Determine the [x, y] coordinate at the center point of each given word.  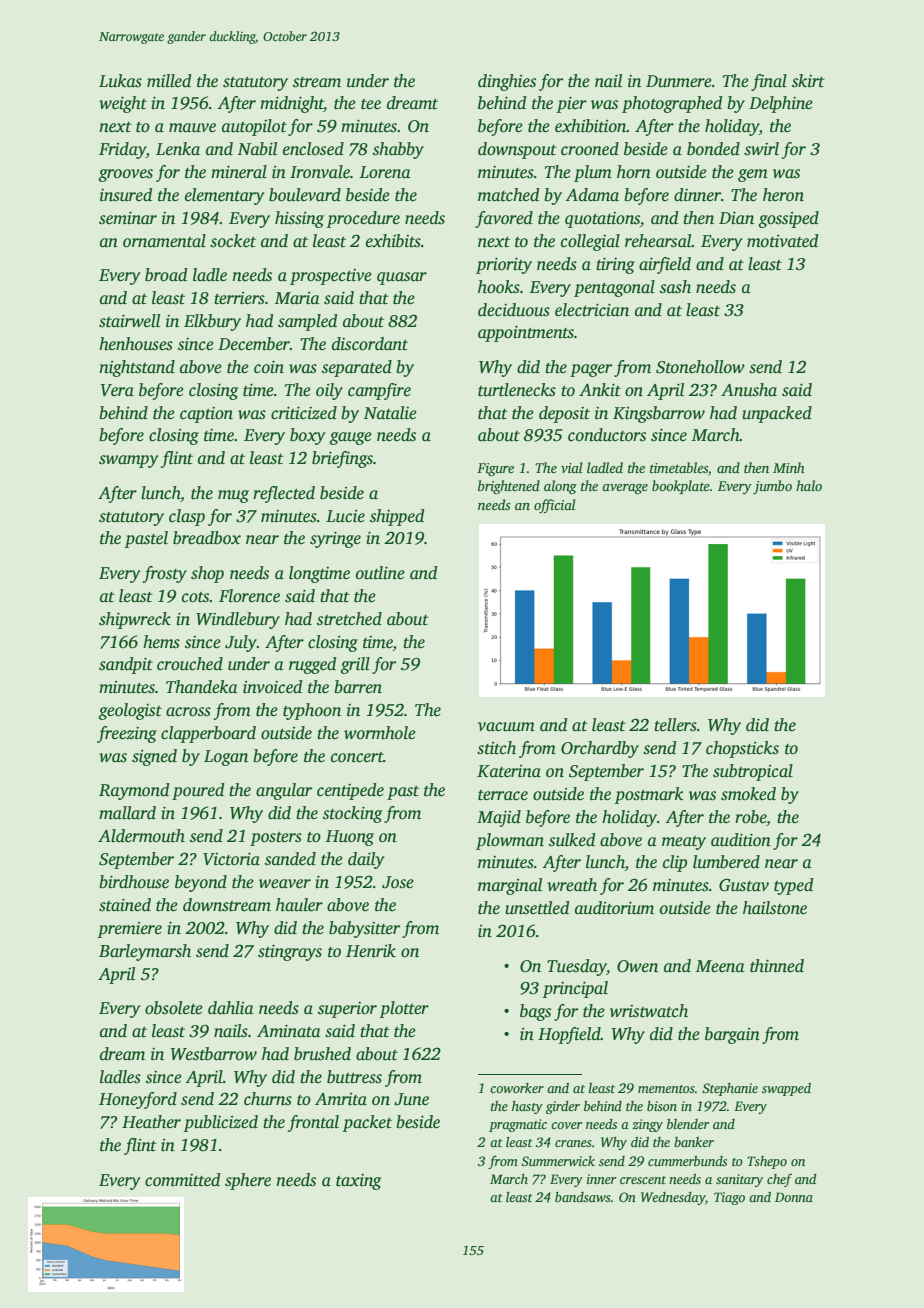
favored [504, 219]
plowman [510, 841]
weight [123, 104]
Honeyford [138, 1100]
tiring [615, 266]
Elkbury [212, 322]
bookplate [681, 487]
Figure [495, 469]
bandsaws [583, 1197]
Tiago [729, 1198]
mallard [127, 813]
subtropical [753, 772]
